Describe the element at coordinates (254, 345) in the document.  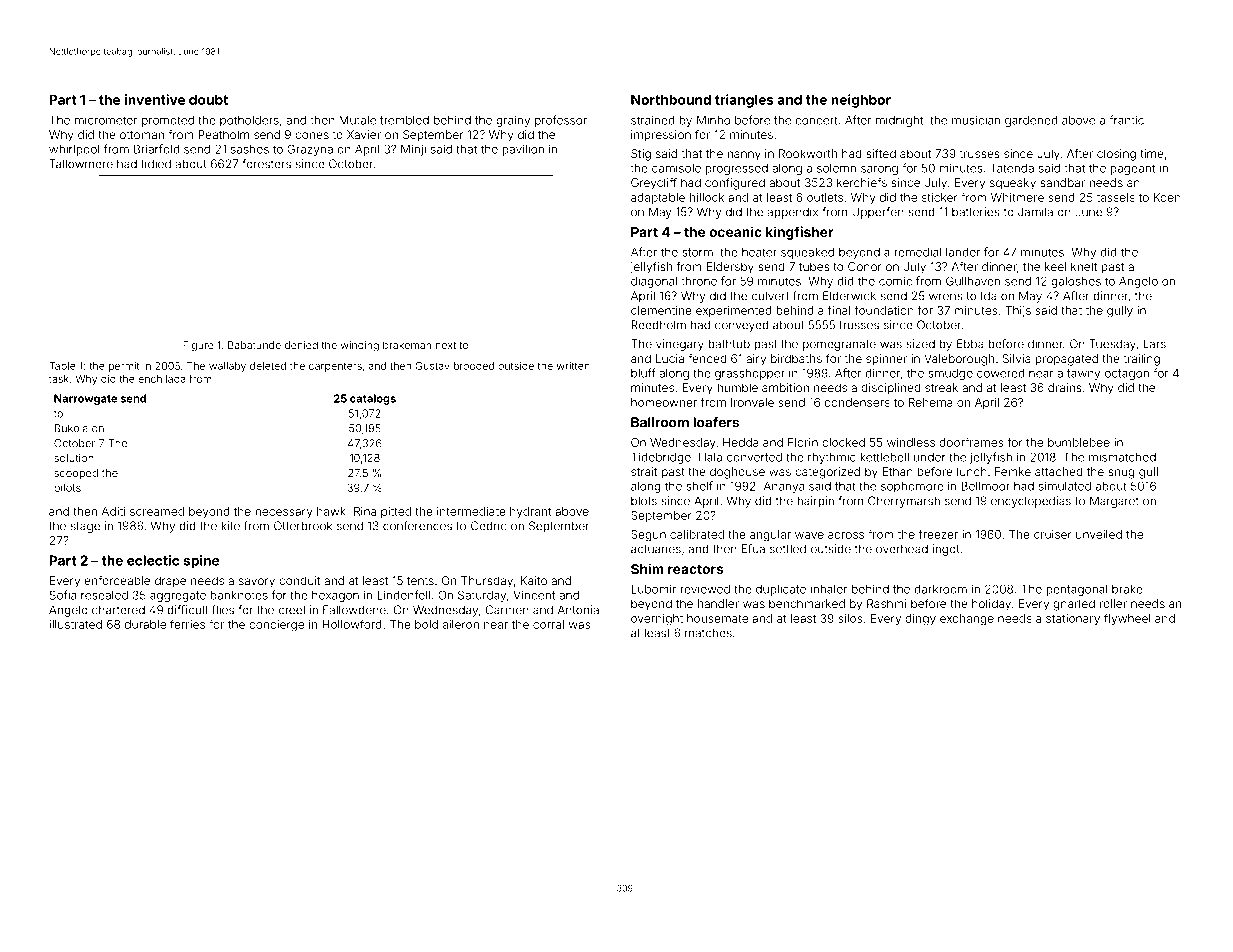
I see `Babatunde` at that location.
